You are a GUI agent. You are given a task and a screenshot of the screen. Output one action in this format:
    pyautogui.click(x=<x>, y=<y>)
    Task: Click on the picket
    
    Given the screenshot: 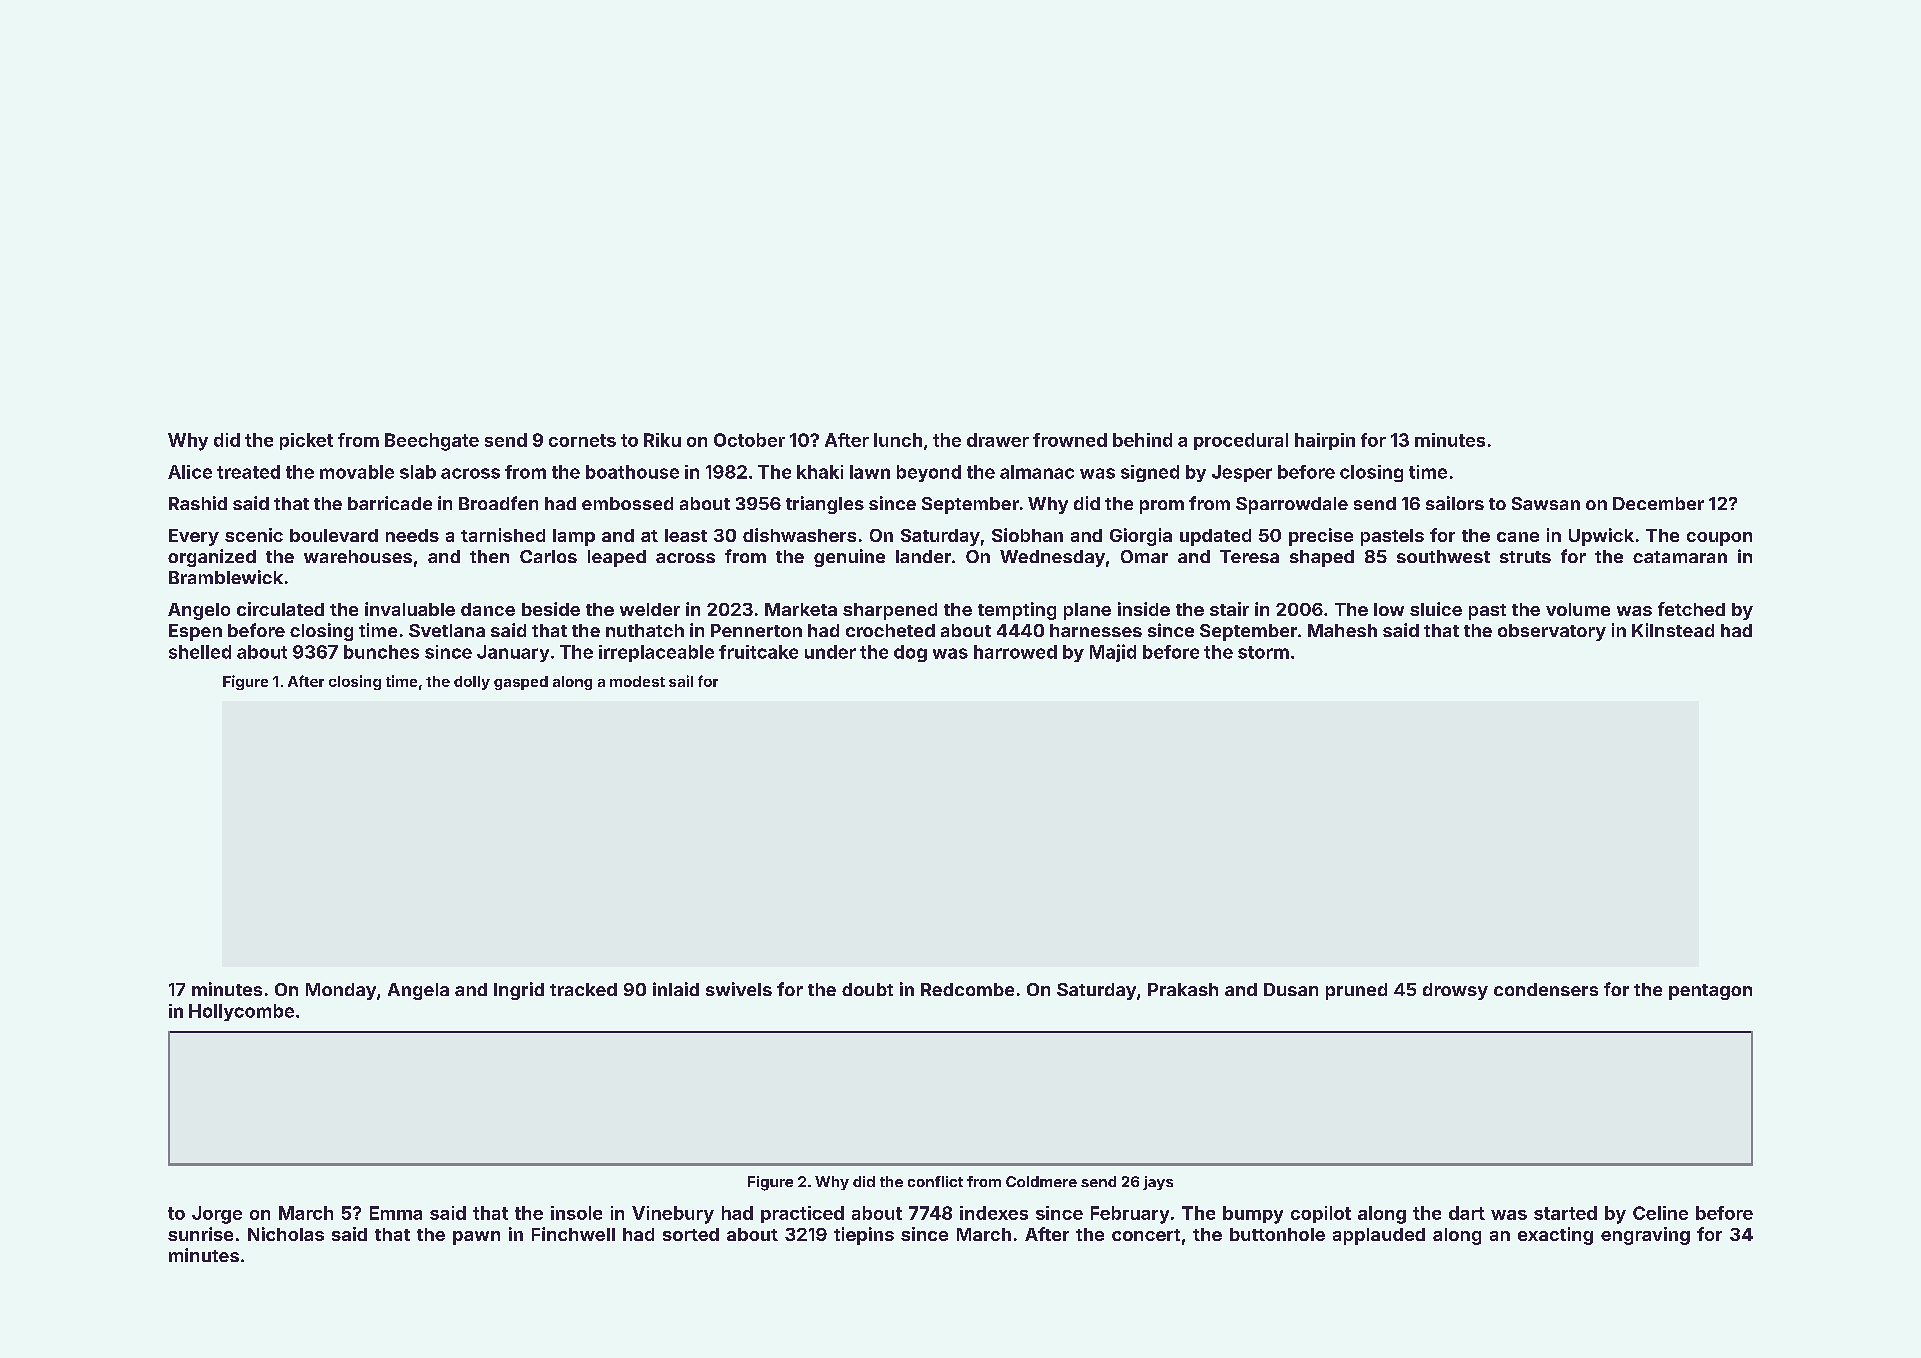 What is the action you would take?
    pyautogui.click(x=306, y=441)
